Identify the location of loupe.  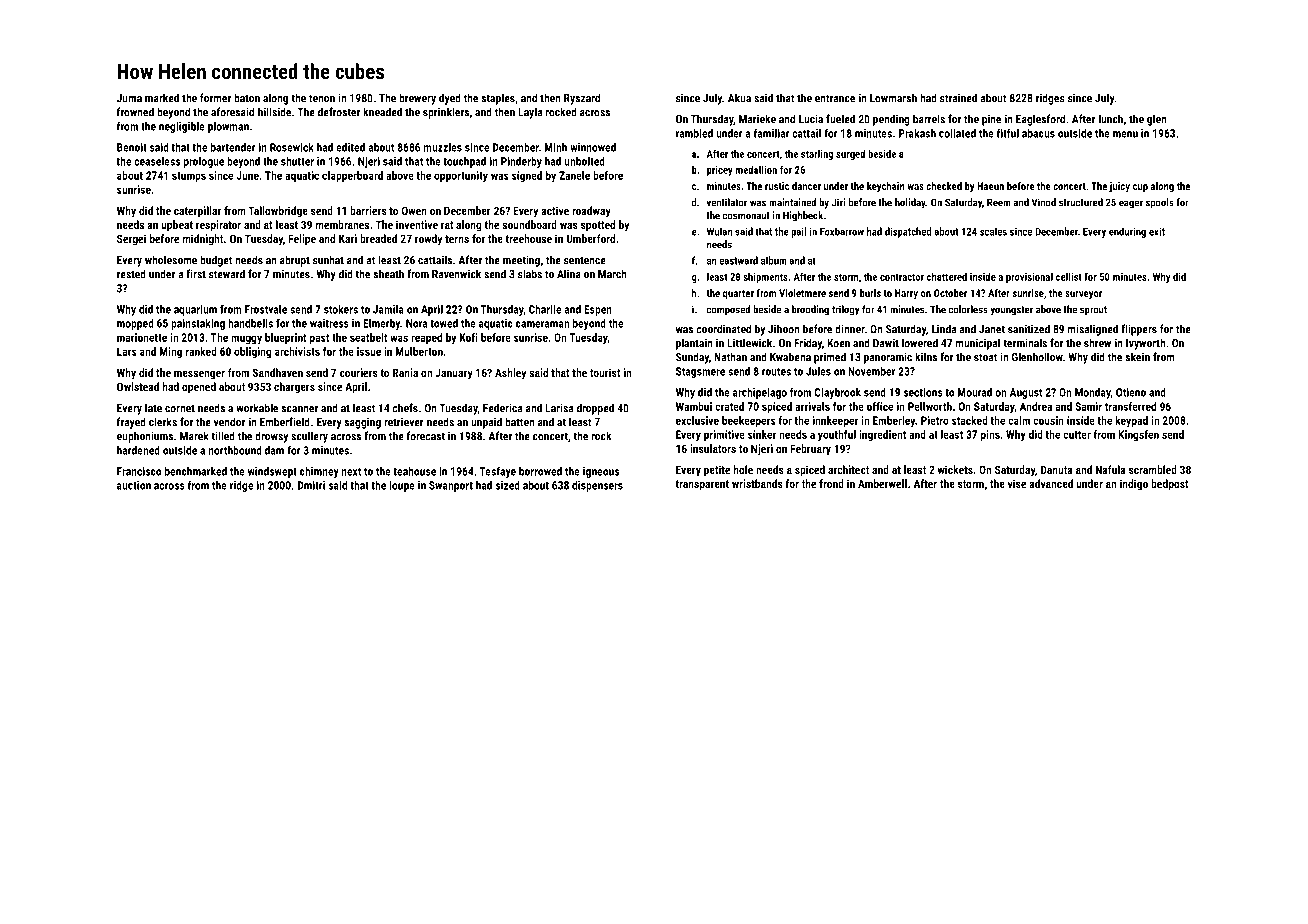
(402, 486).
